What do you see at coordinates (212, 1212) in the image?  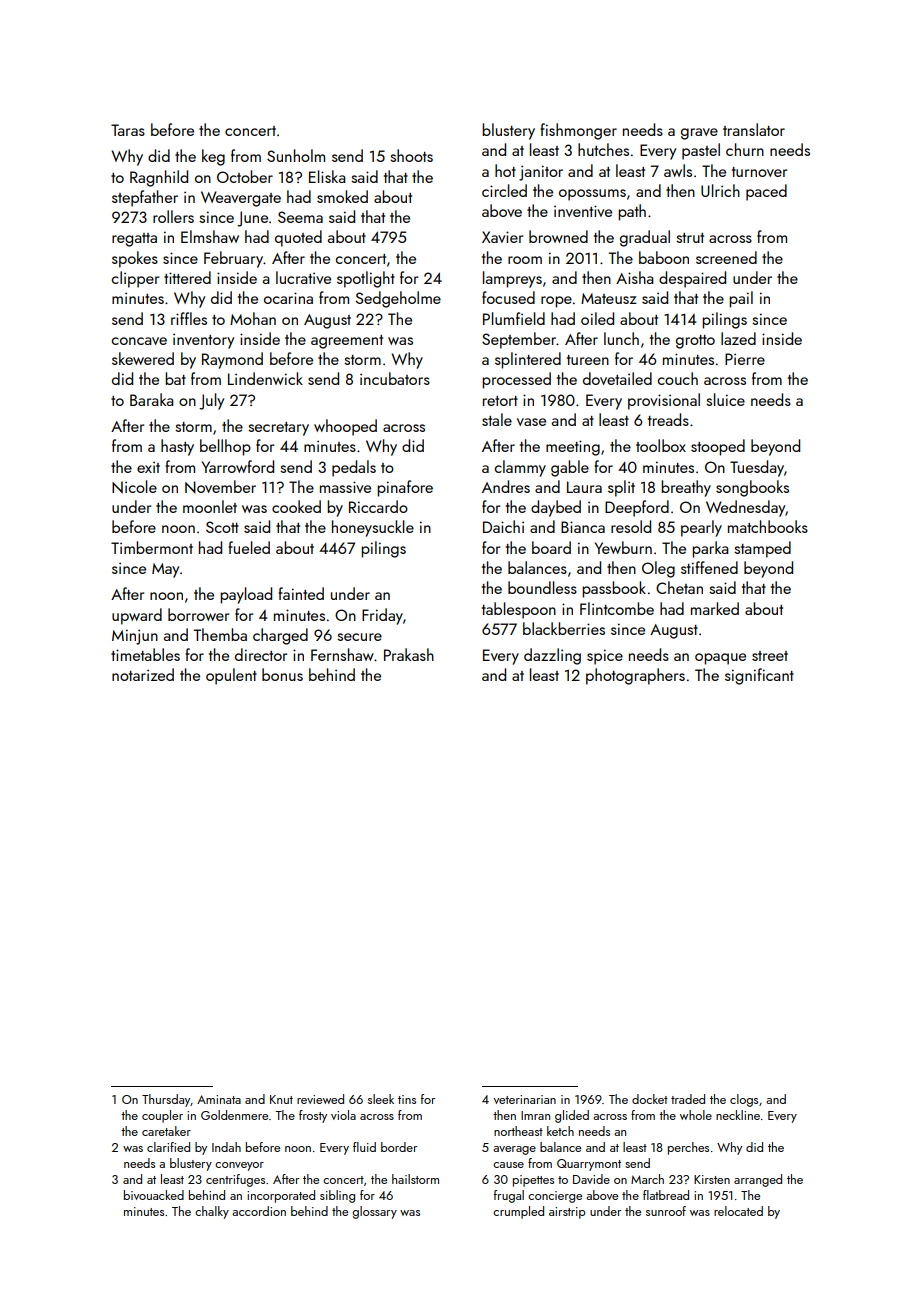 I see `chalky` at bounding box center [212, 1212].
